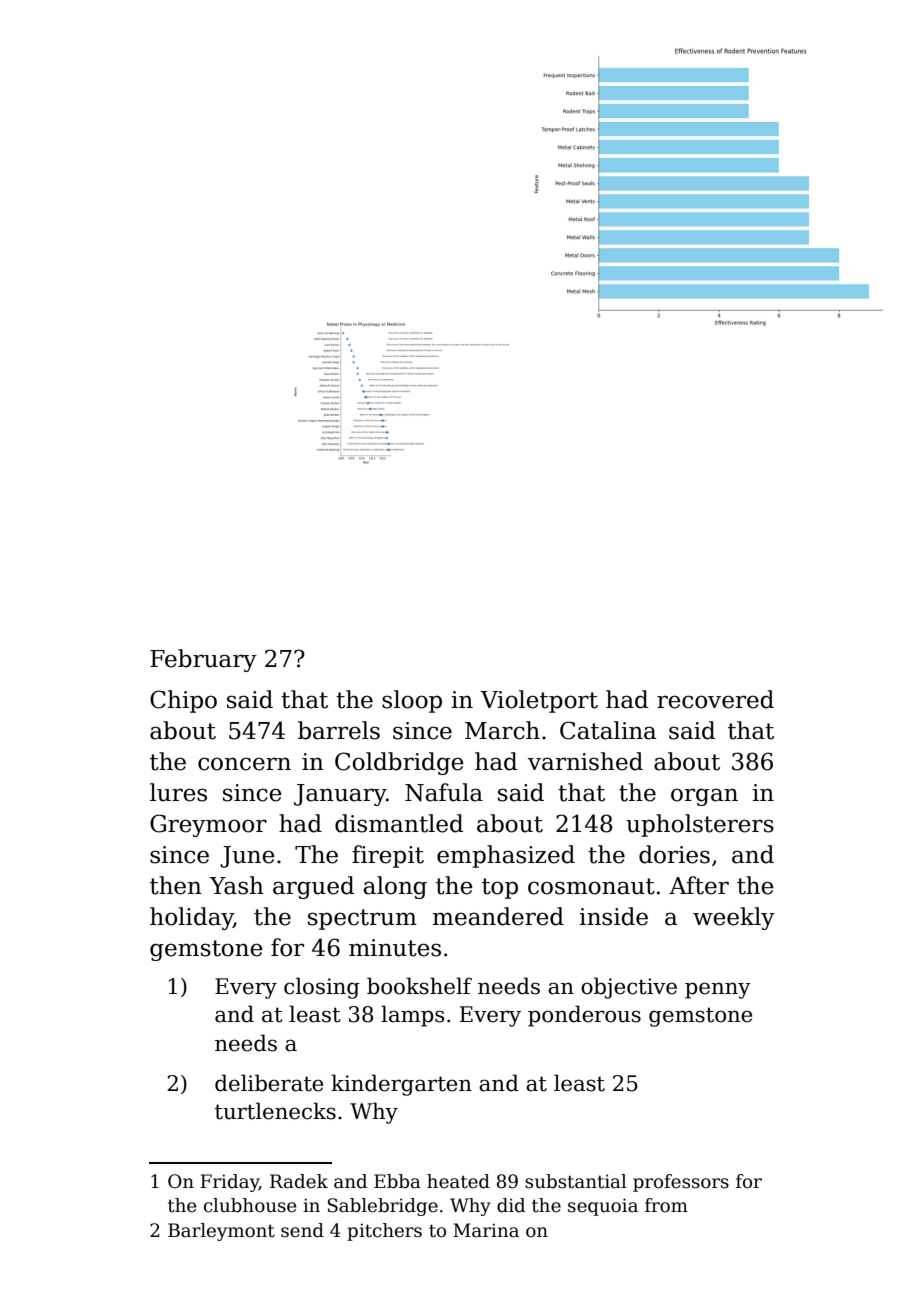 This page has width=924, height=1311. What do you see at coordinates (339, 730) in the page?
I see `barrels` at bounding box center [339, 730].
